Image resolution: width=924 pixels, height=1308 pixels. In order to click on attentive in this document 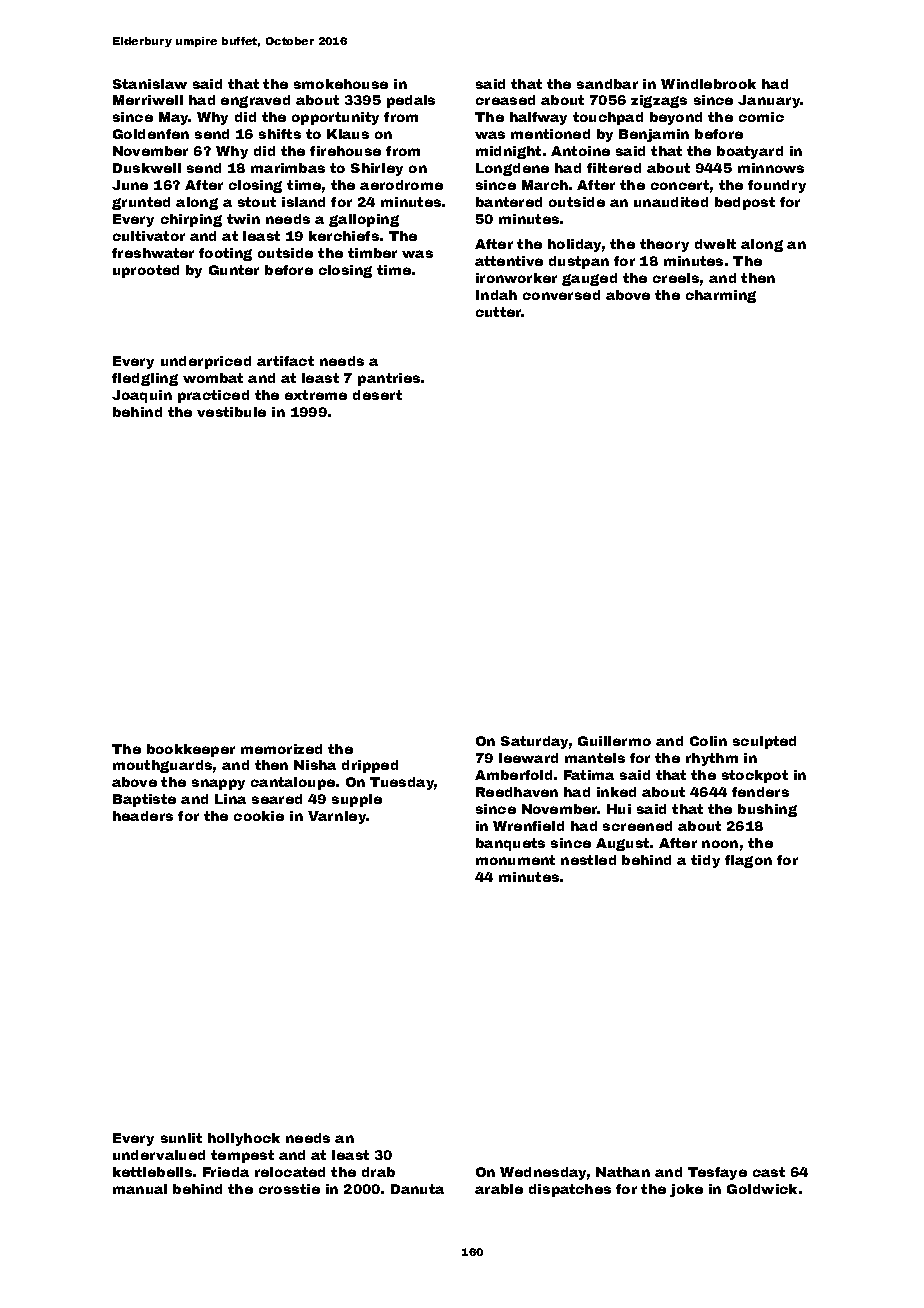, I will do `click(509, 261)`.
